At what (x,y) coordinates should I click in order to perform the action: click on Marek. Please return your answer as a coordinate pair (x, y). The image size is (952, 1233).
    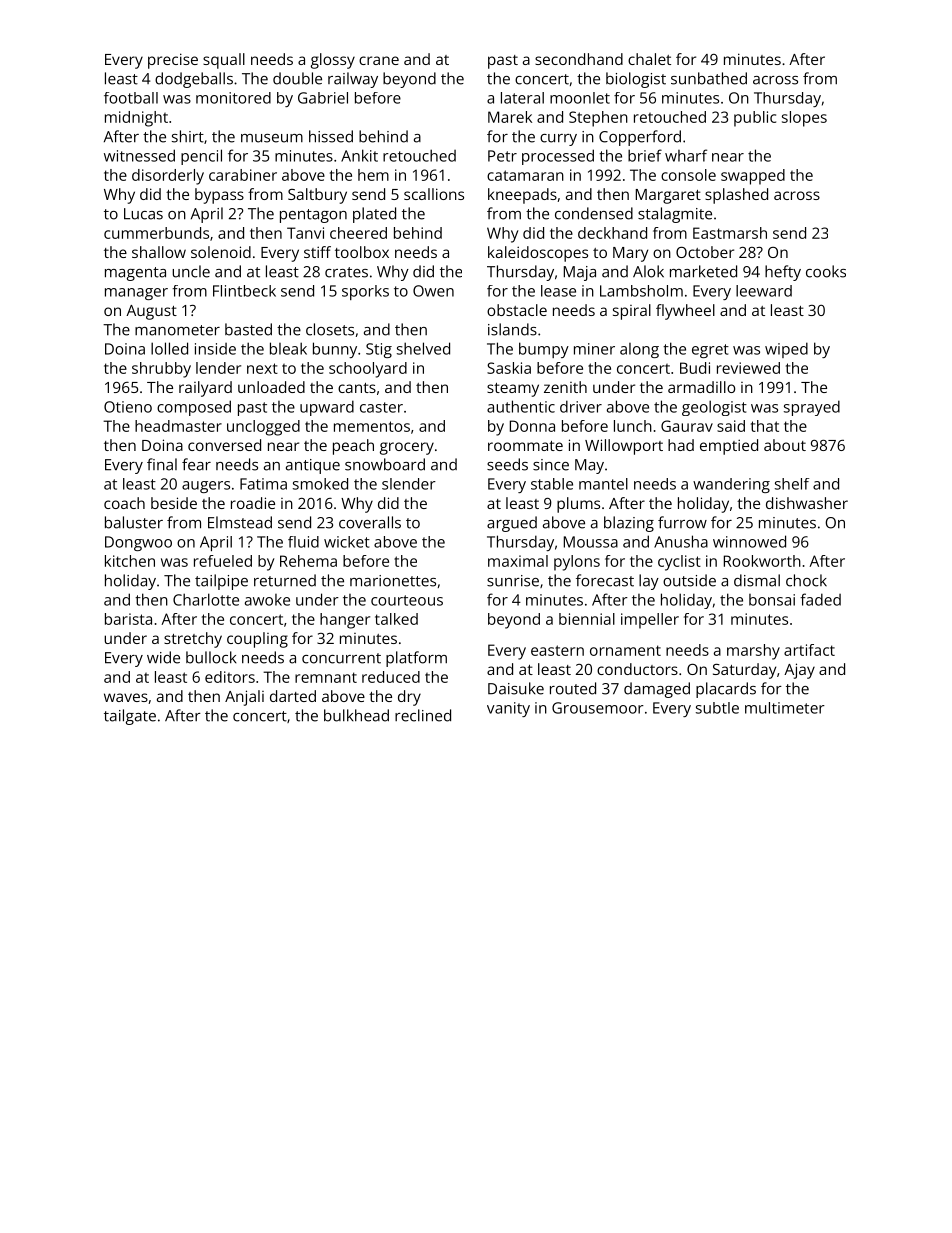
    Looking at the image, I should click on (510, 117).
